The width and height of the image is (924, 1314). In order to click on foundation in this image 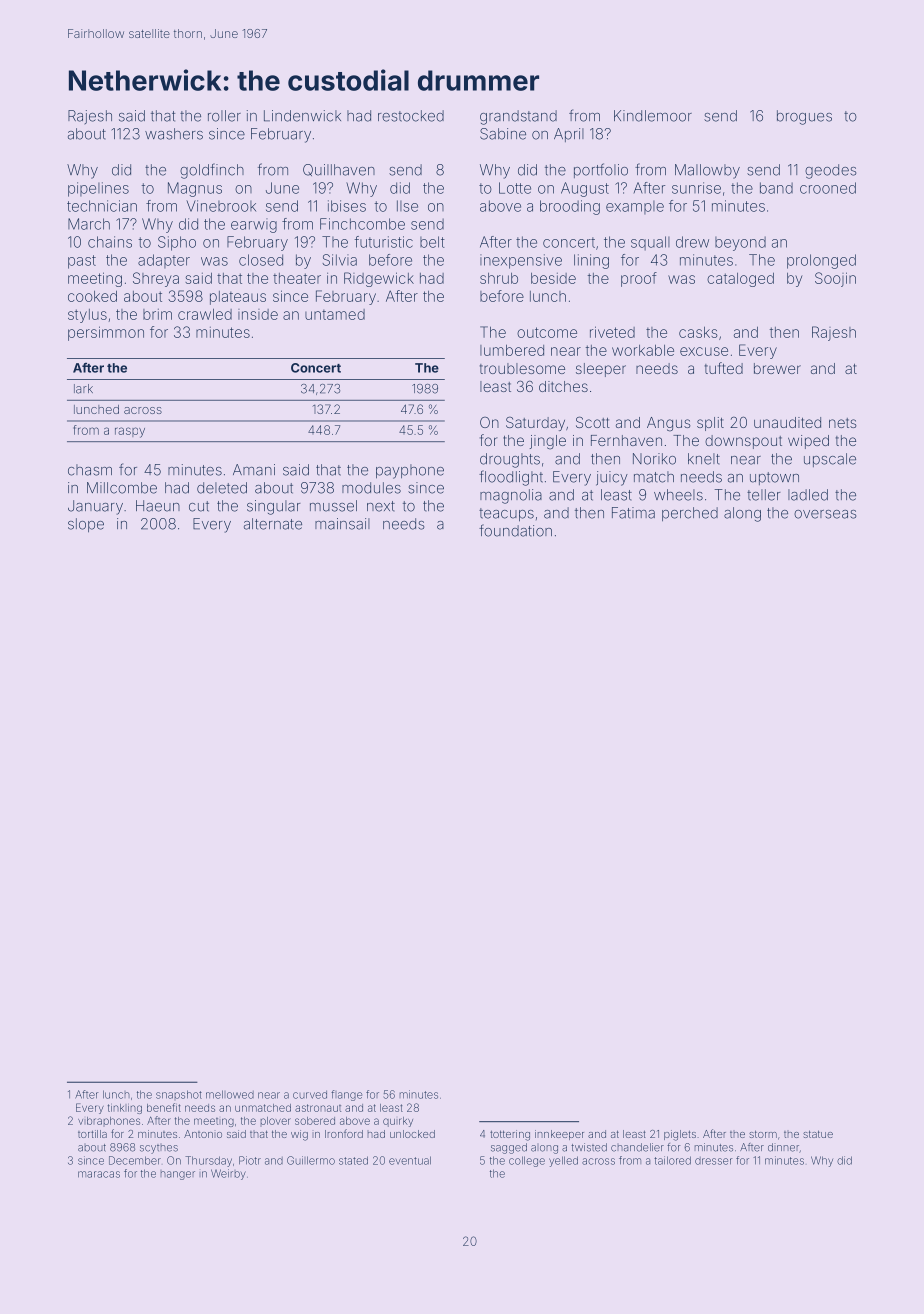, I will do `click(515, 530)`.
